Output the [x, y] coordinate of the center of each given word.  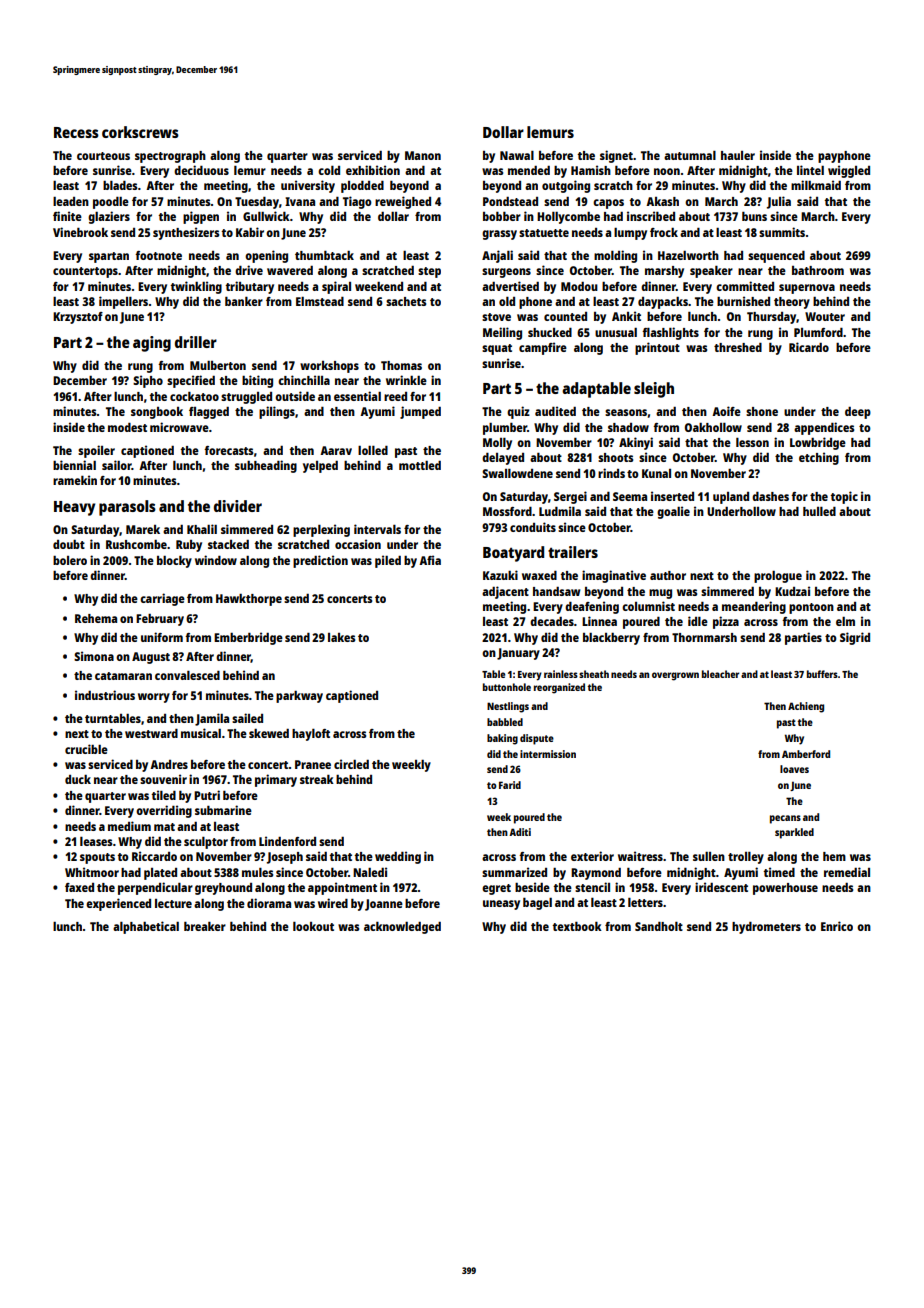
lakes [341, 637]
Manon [423, 155]
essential [357, 396]
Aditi [520, 832]
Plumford [818, 332]
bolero [70, 560]
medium [129, 826]
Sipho [148, 381]
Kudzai [792, 591]
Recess [76, 132]
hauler [738, 155]
